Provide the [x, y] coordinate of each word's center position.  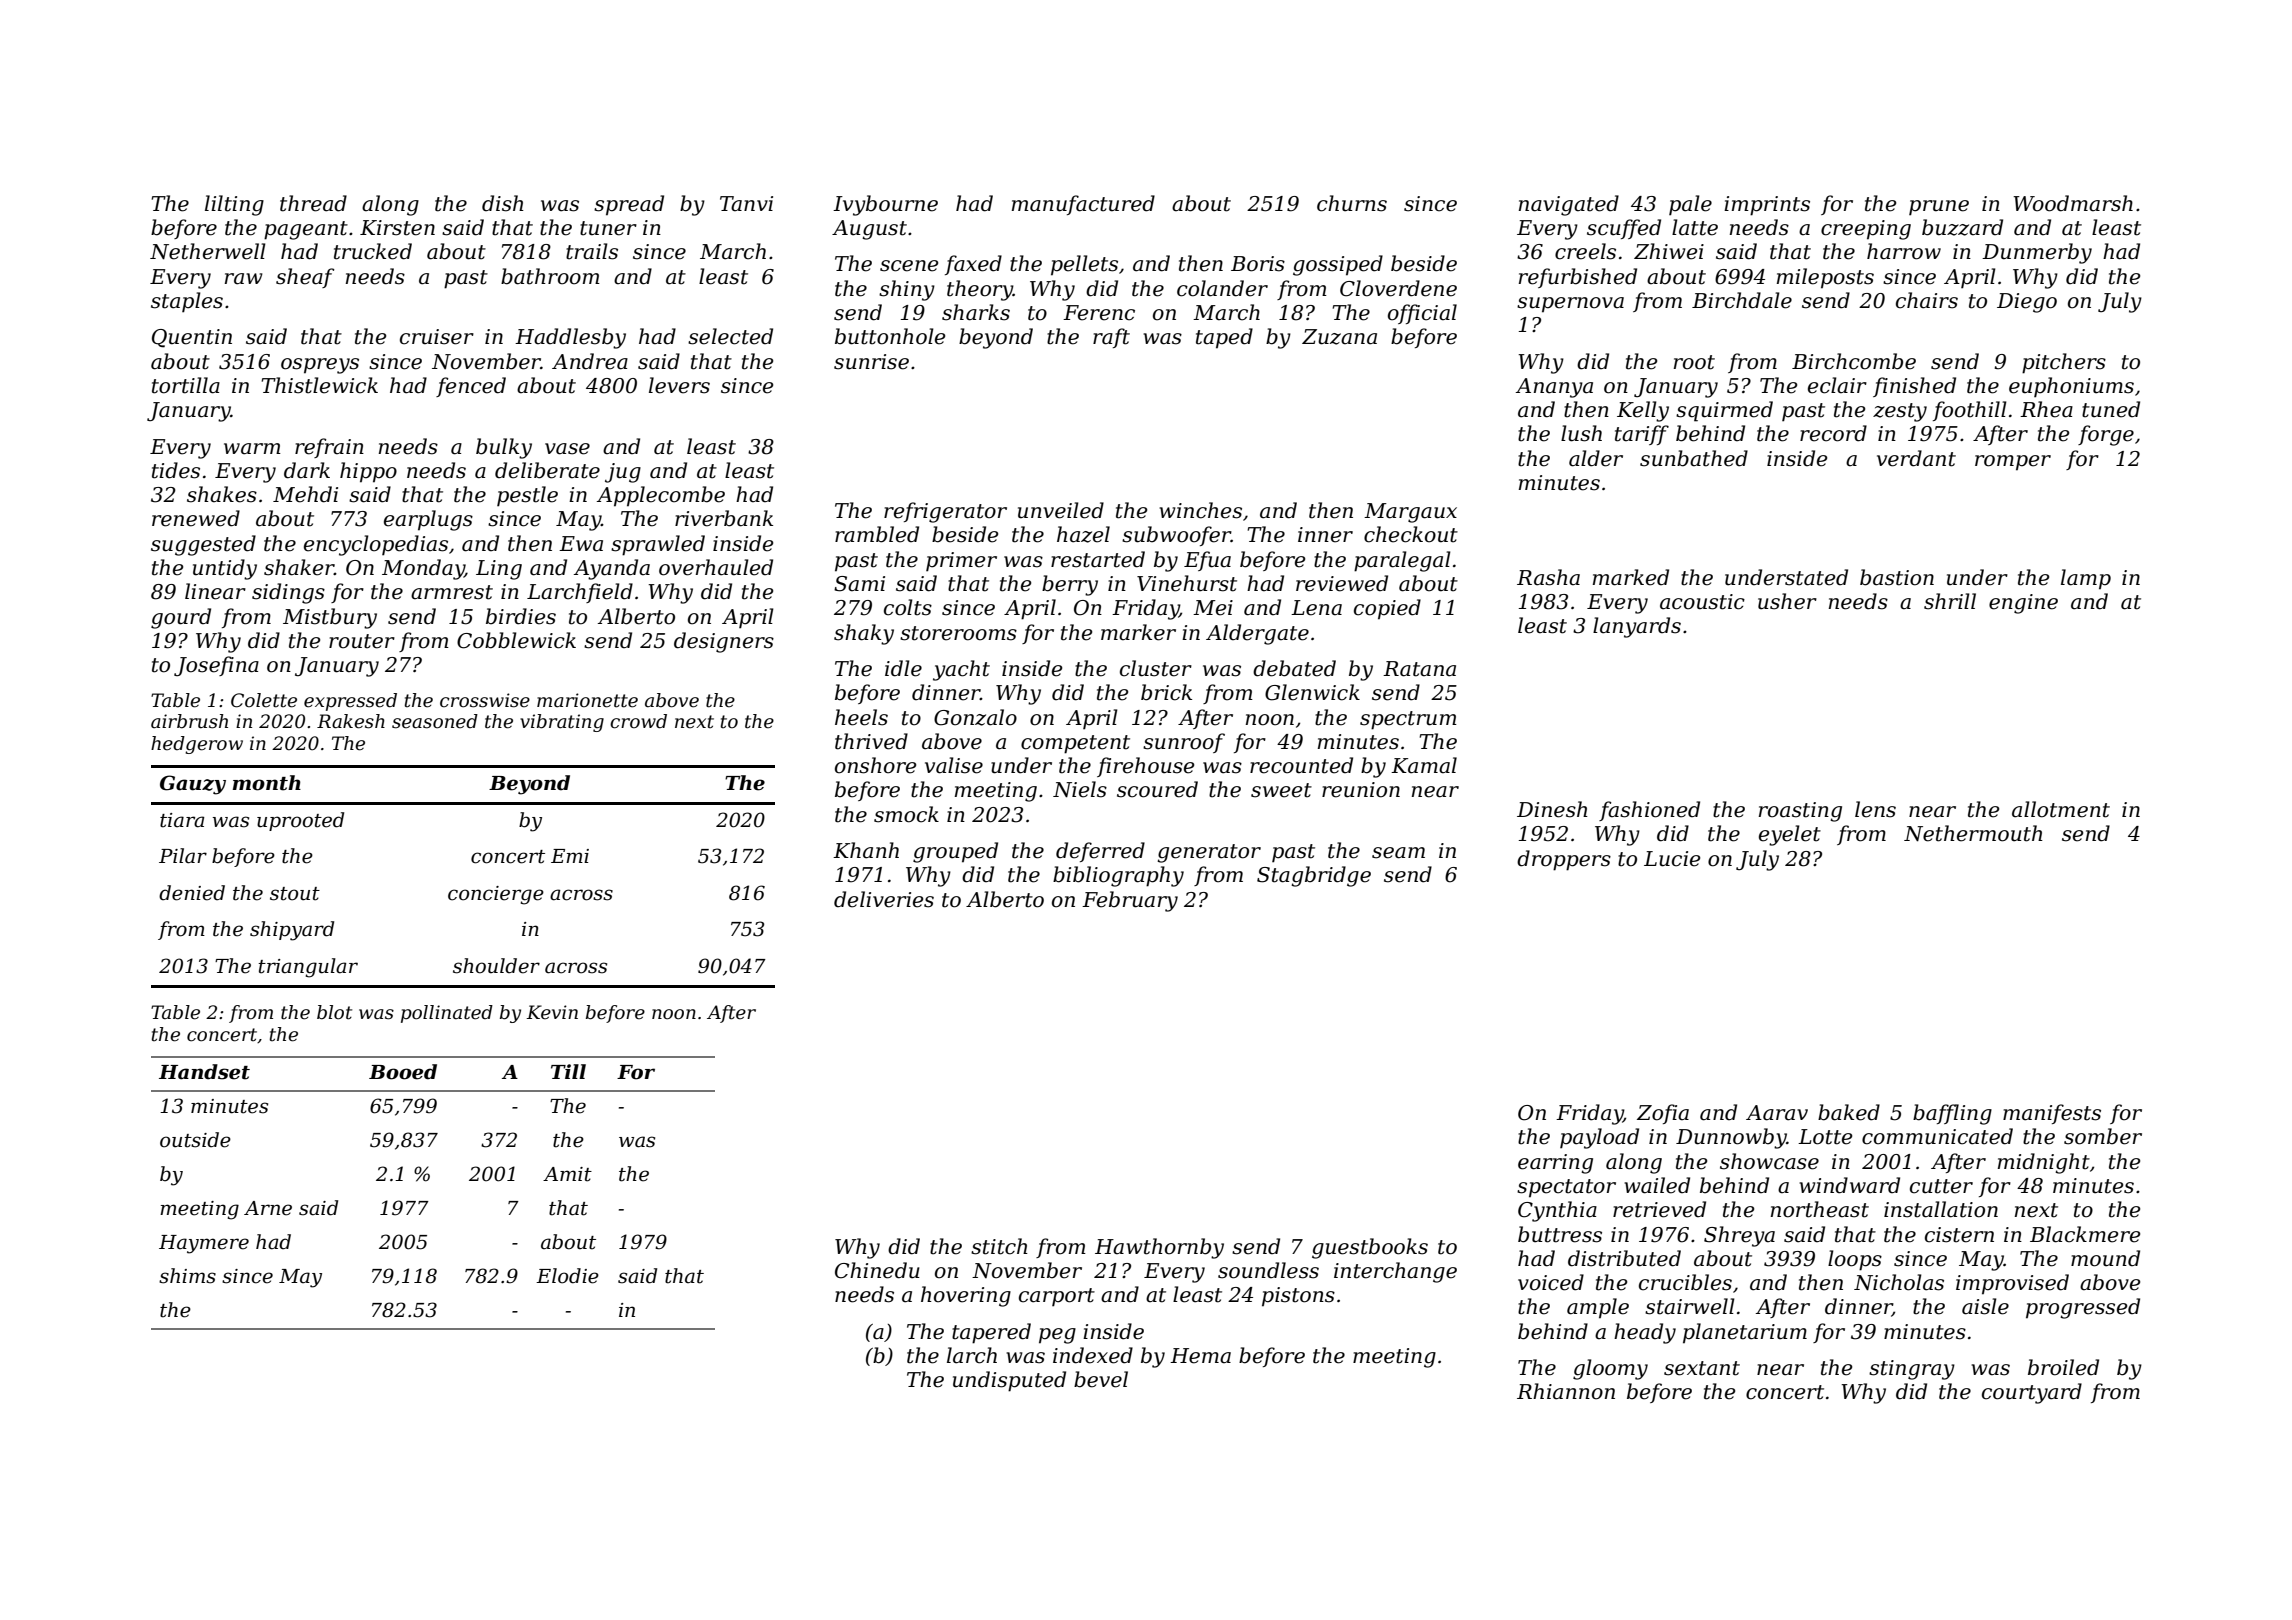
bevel [1101, 1379]
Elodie [567, 1276]
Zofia [1663, 1114]
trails [592, 251]
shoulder [496, 966]
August [869, 230]
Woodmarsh [2073, 203]
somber [2103, 1136]
